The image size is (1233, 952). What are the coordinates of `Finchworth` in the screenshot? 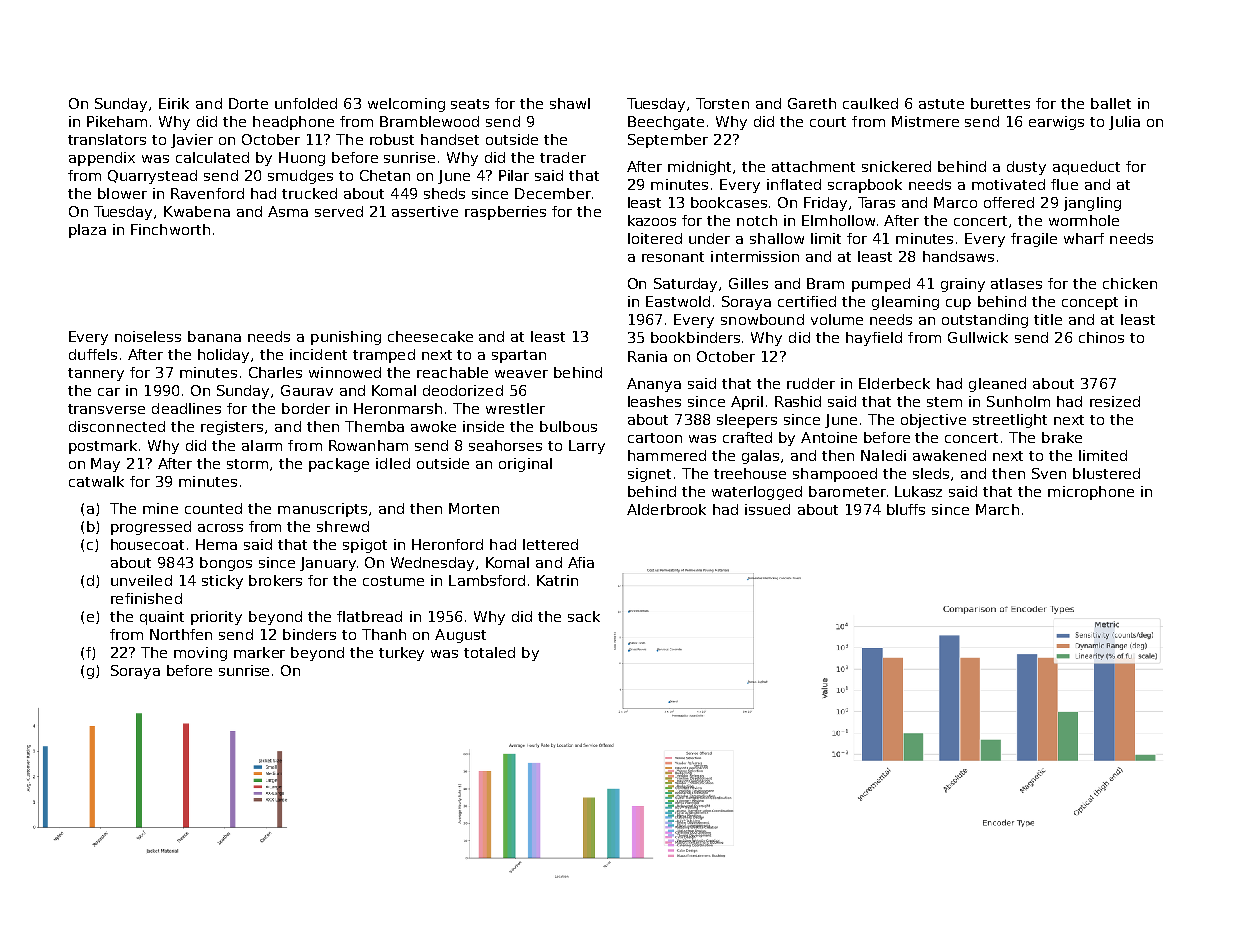 It's located at (170, 229).
